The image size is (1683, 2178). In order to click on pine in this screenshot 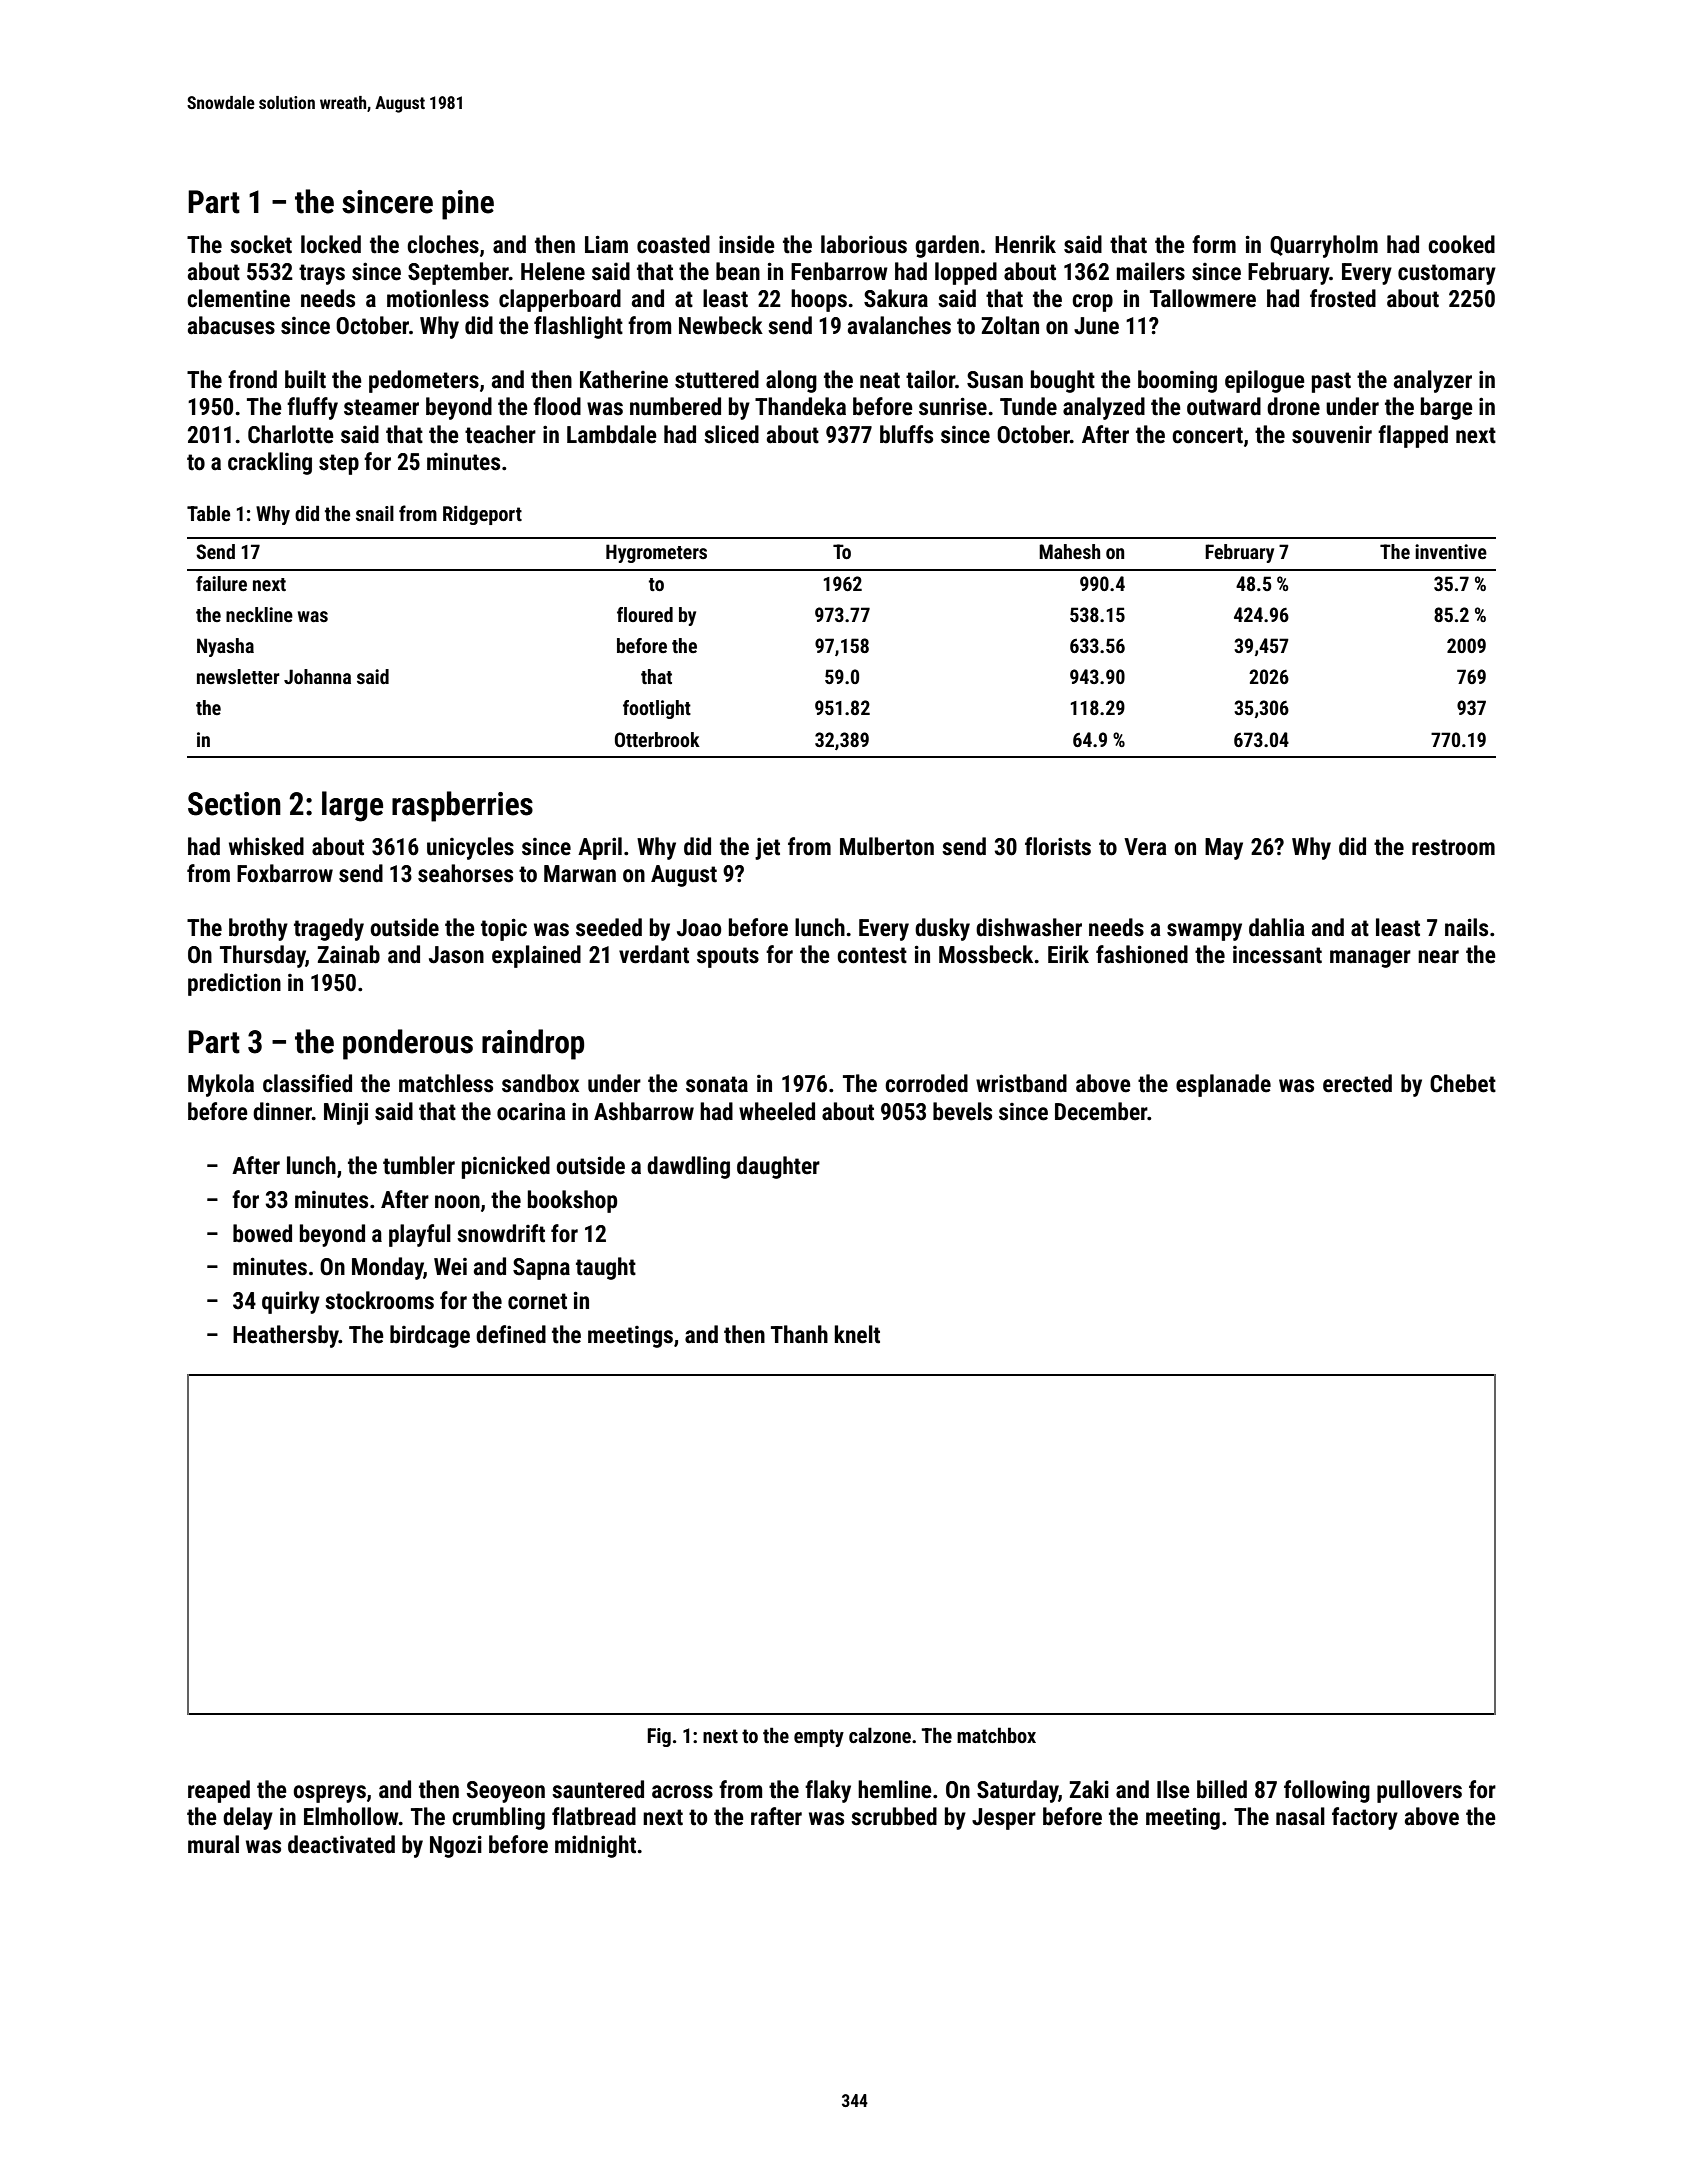, I will do `click(468, 205)`.
